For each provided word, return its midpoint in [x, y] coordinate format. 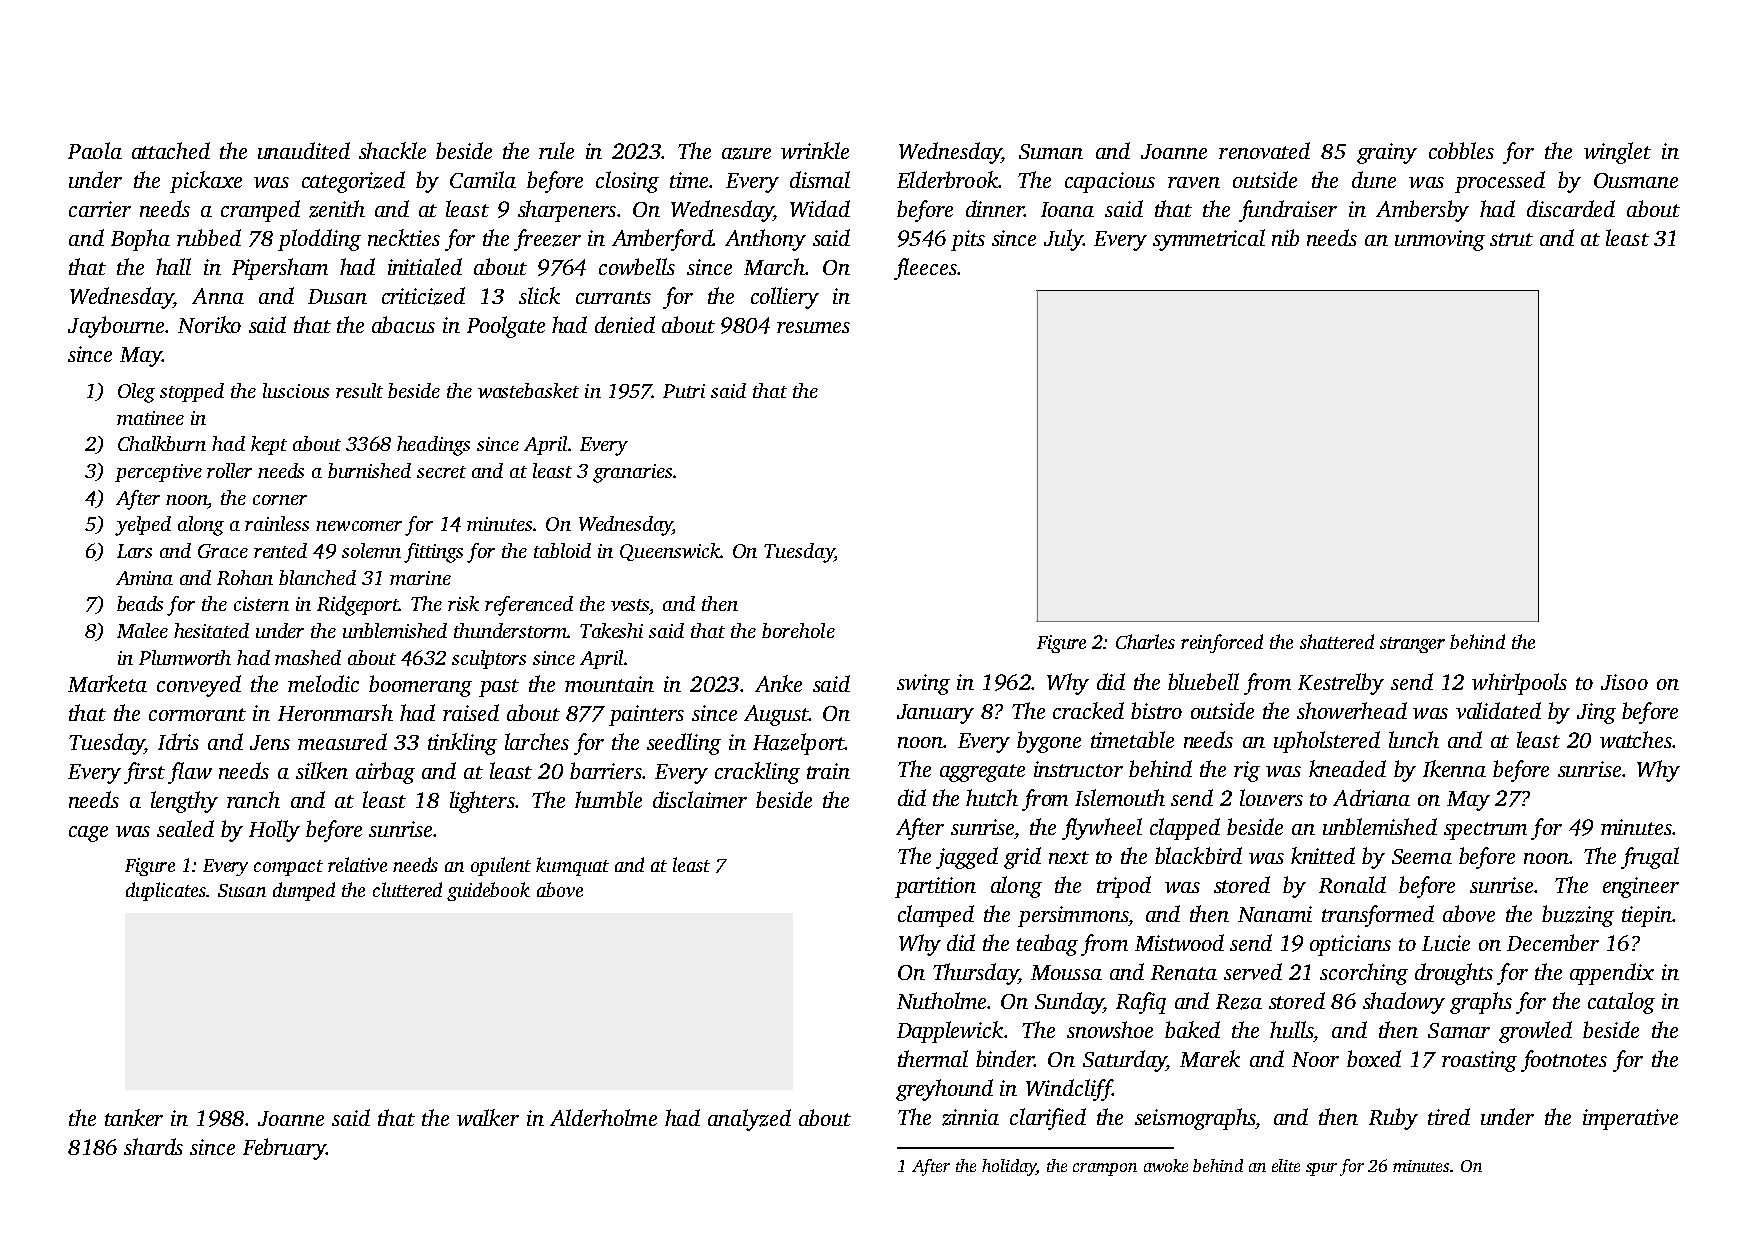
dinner [995, 208]
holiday [1009, 1167]
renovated [1264, 150]
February [284, 1149]
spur [1321, 1169]
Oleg [136, 393]
